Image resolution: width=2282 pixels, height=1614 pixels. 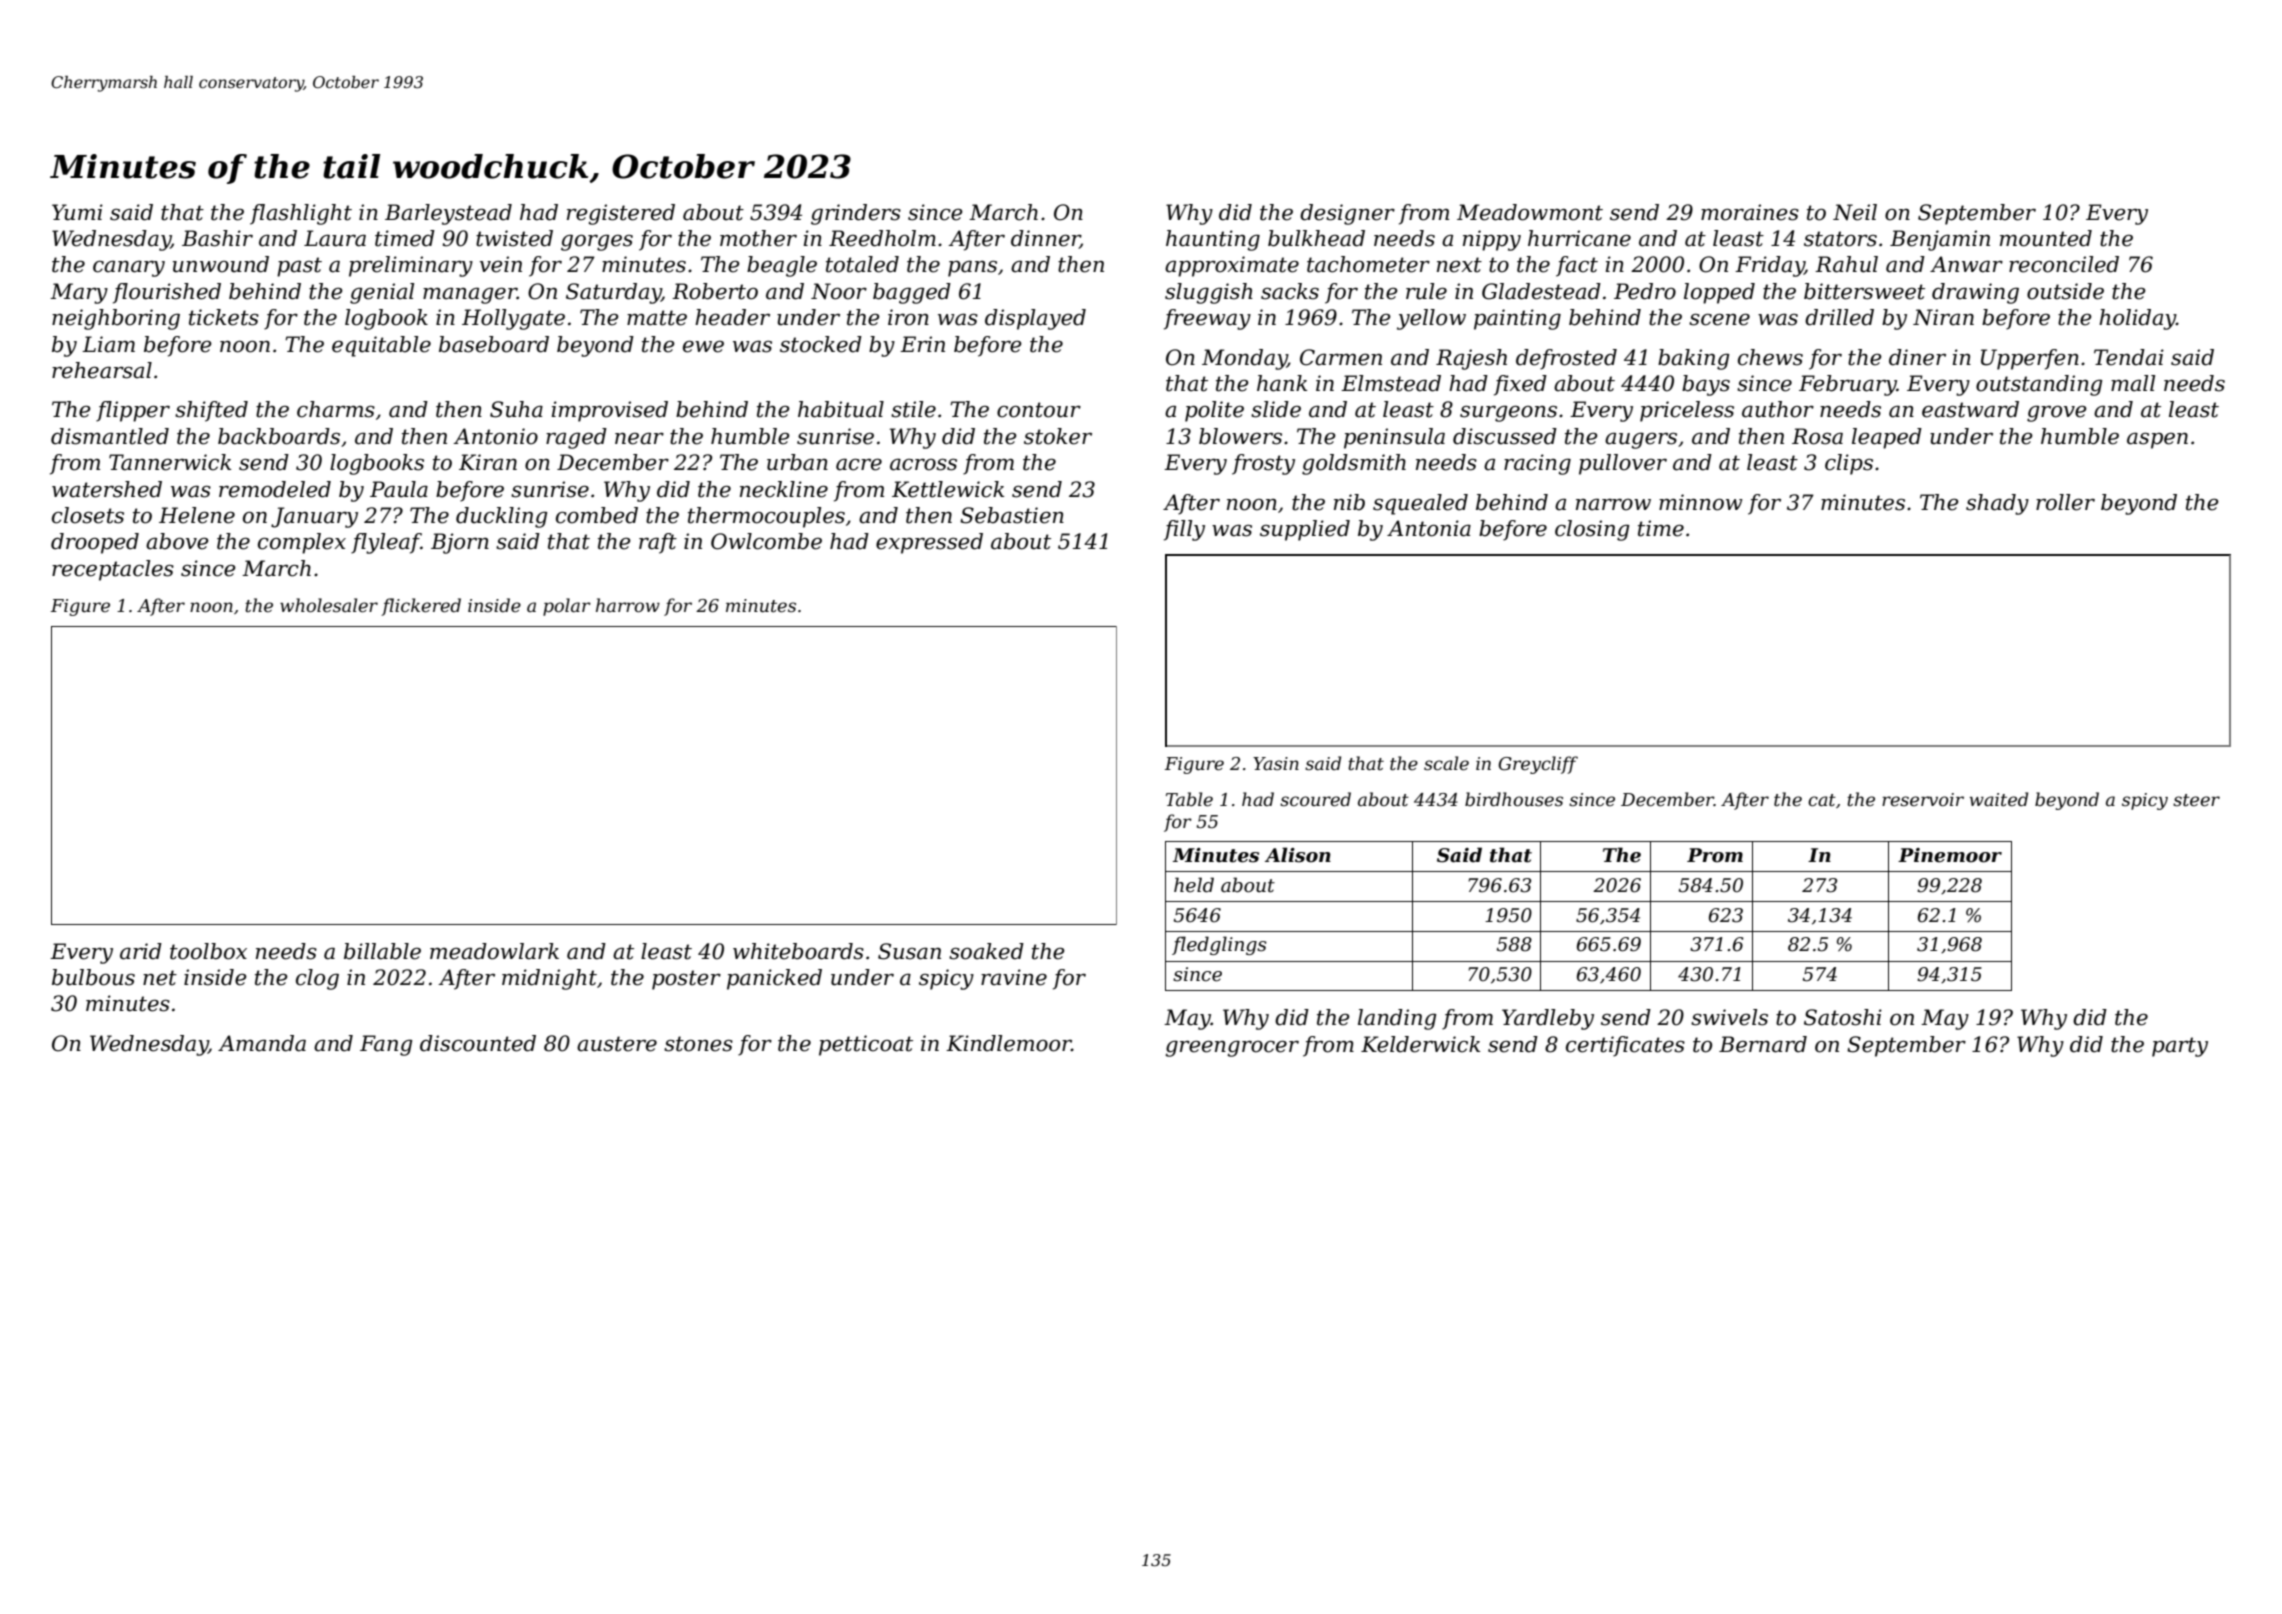 I want to click on Yasin, so click(x=1276, y=763).
